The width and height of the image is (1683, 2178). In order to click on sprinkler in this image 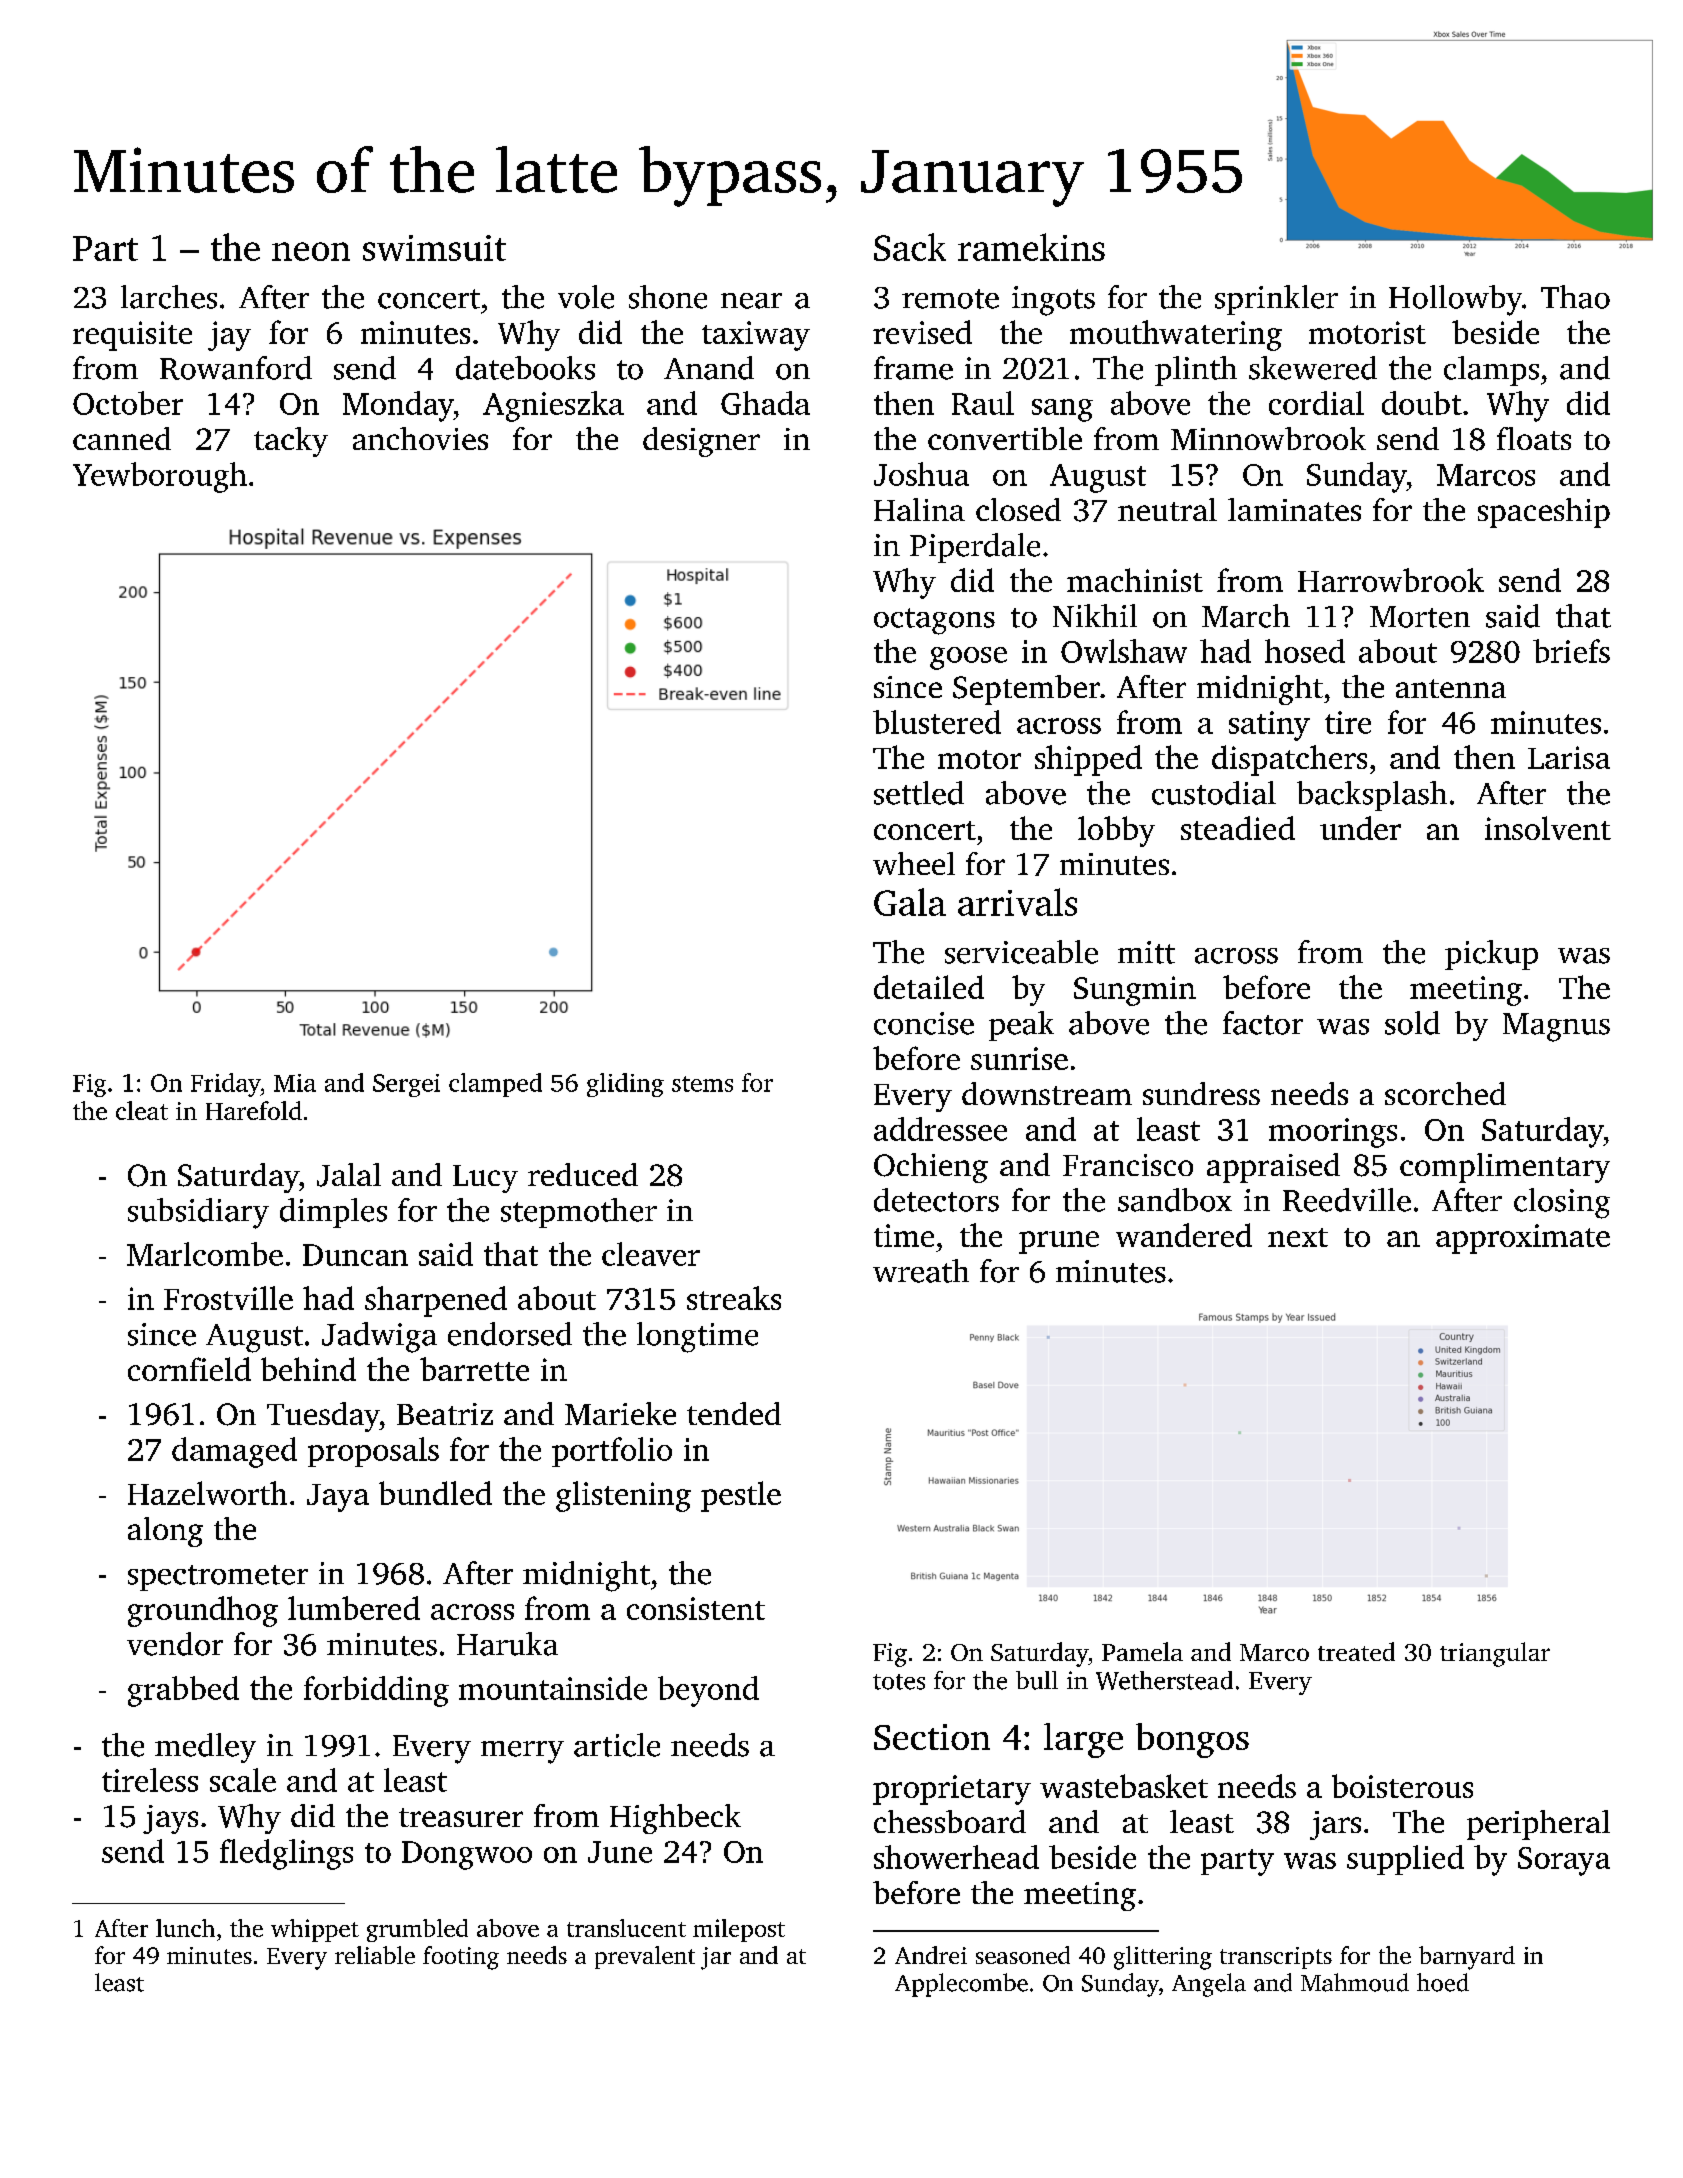, I will do `click(1276, 300)`.
